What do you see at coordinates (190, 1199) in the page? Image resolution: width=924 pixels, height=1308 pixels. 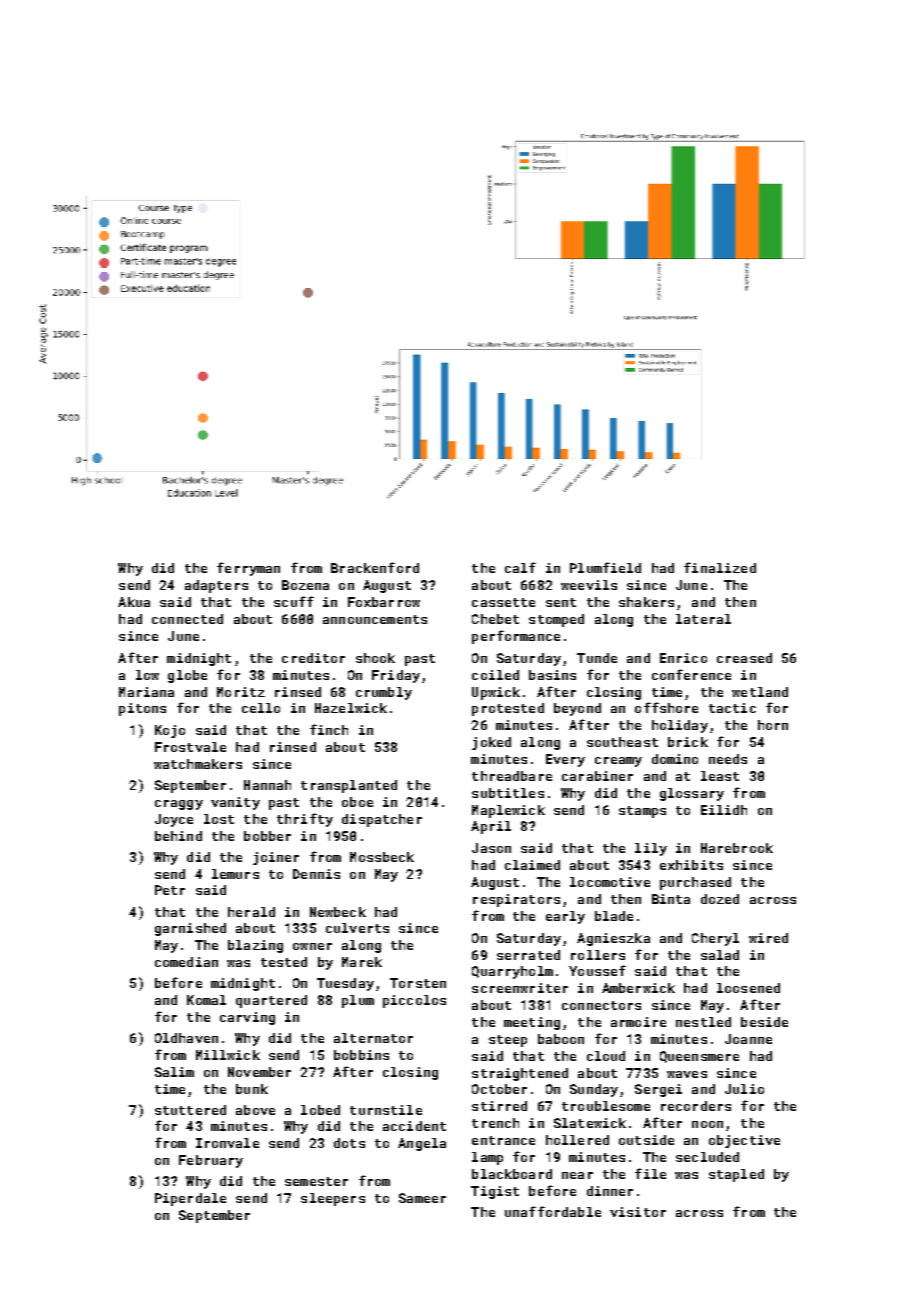 I see `Piperdale` at bounding box center [190, 1199].
